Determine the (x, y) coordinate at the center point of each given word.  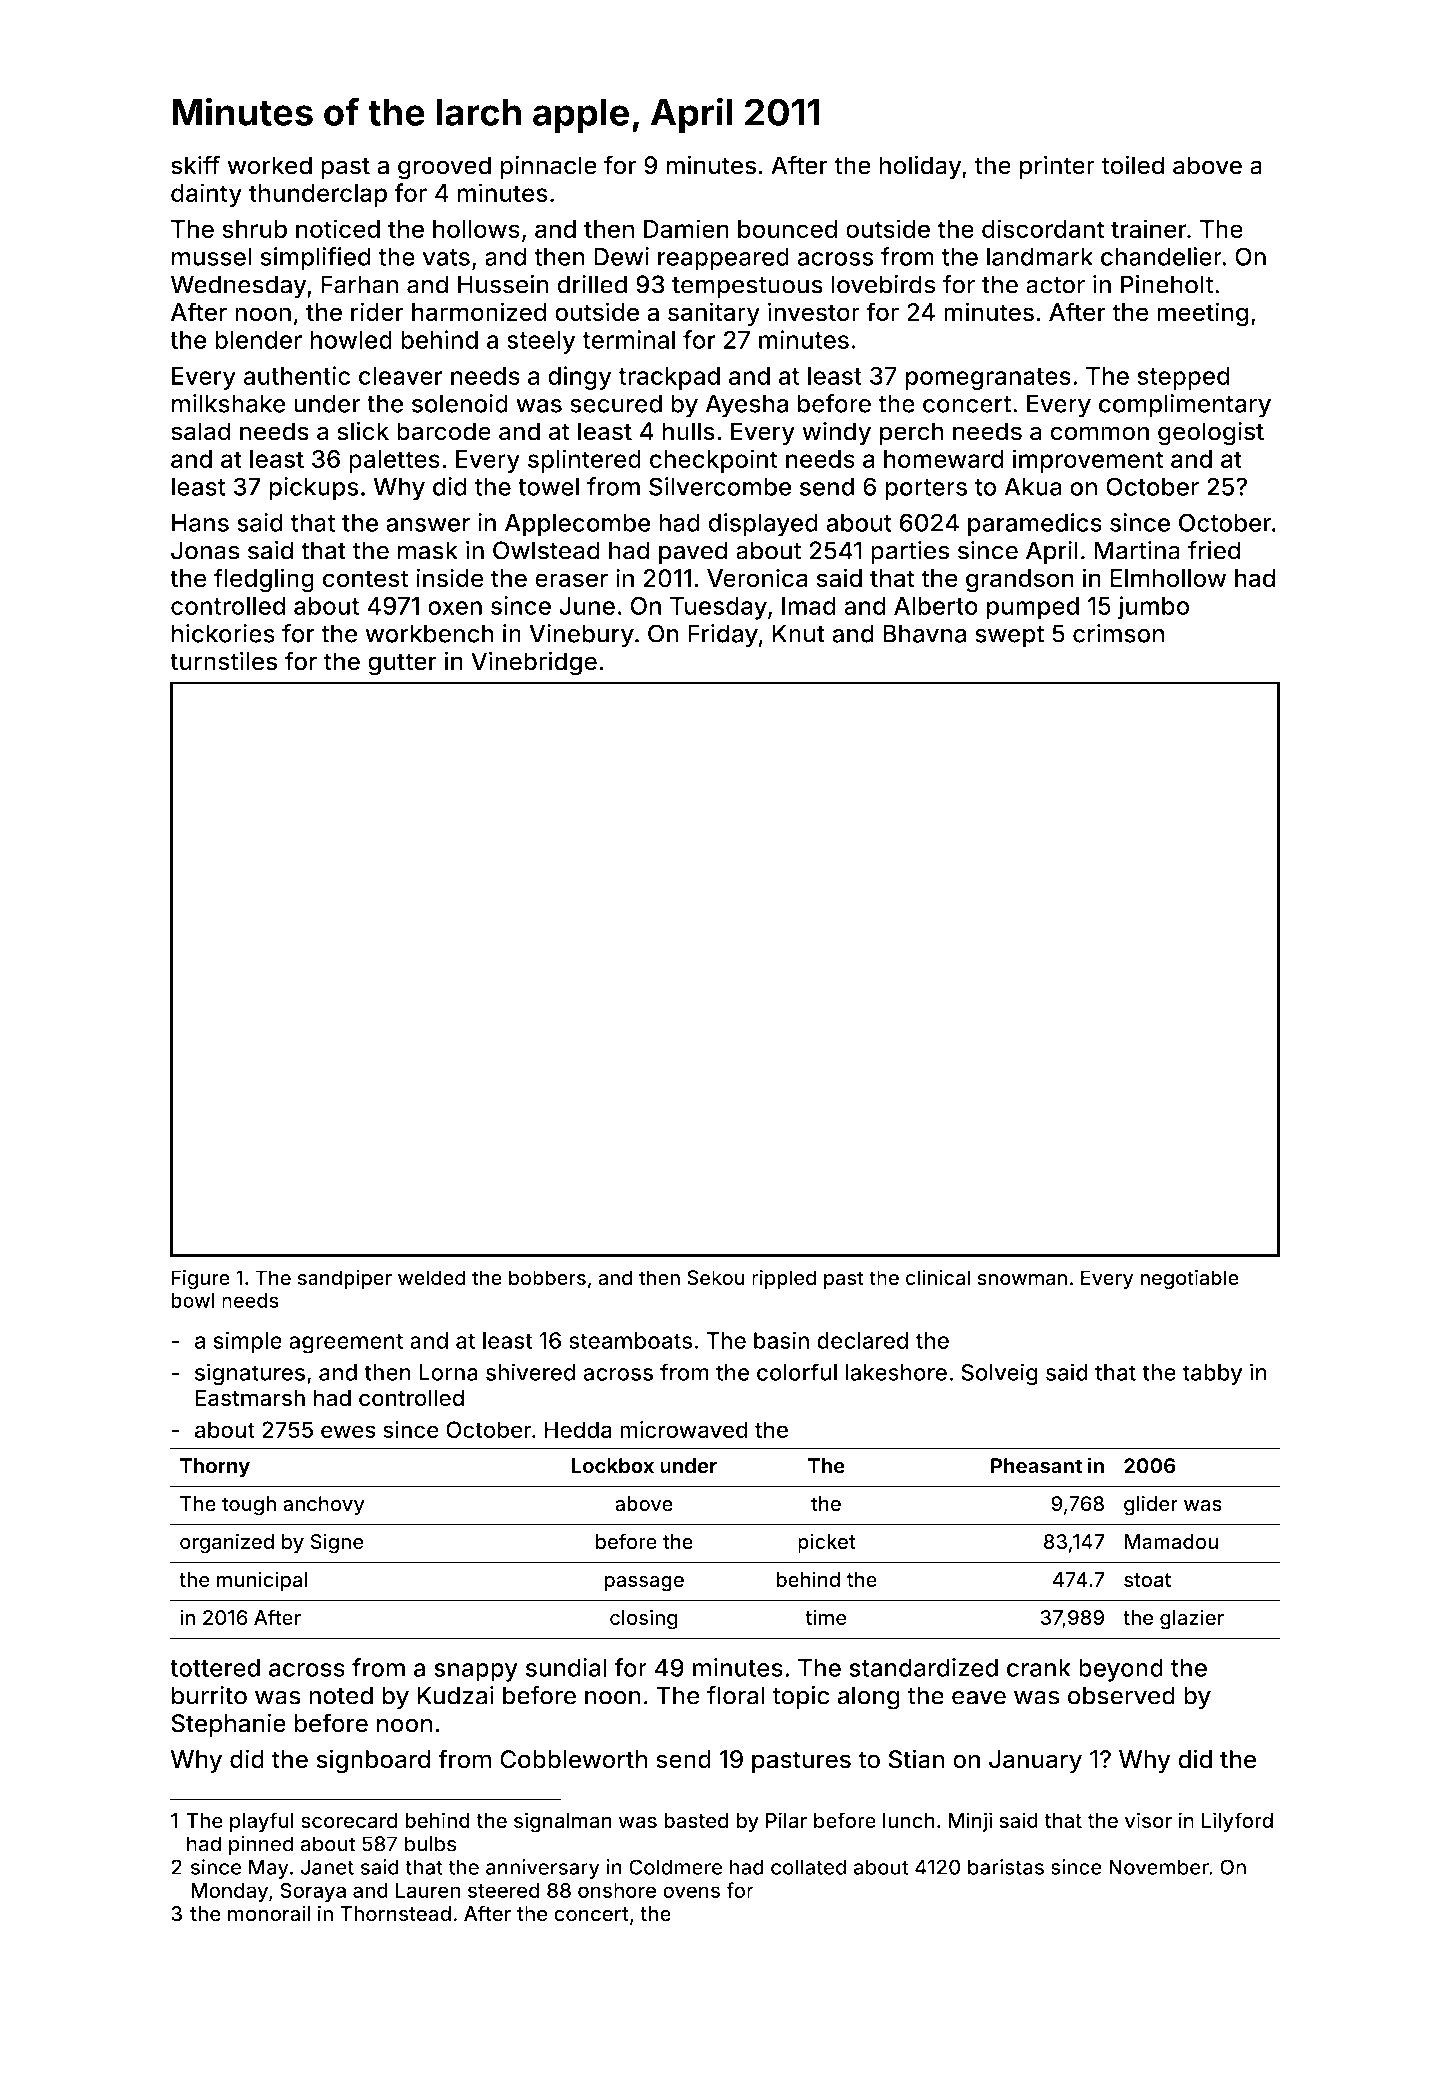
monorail (269, 1913)
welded (432, 1278)
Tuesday (718, 608)
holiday (920, 167)
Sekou (716, 1278)
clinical (938, 1278)
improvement (1088, 461)
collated (808, 1867)
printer (1057, 167)
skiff (195, 165)
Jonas (205, 550)
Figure (200, 1280)
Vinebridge (534, 663)
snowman (1022, 1280)
